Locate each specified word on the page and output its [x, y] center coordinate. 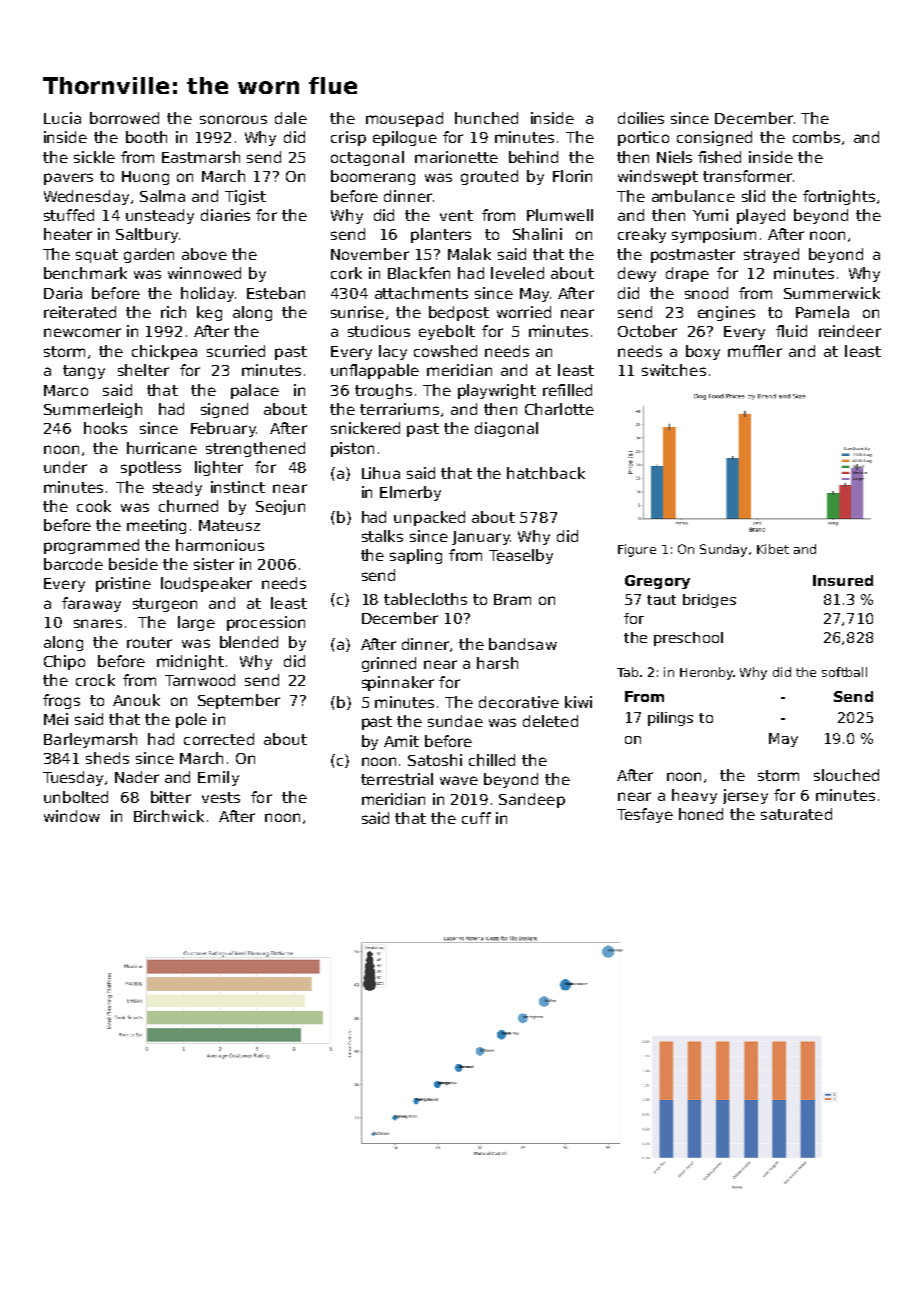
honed [701, 814]
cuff [476, 818]
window [72, 816]
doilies [641, 118]
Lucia [62, 118]
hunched [486, 118]
